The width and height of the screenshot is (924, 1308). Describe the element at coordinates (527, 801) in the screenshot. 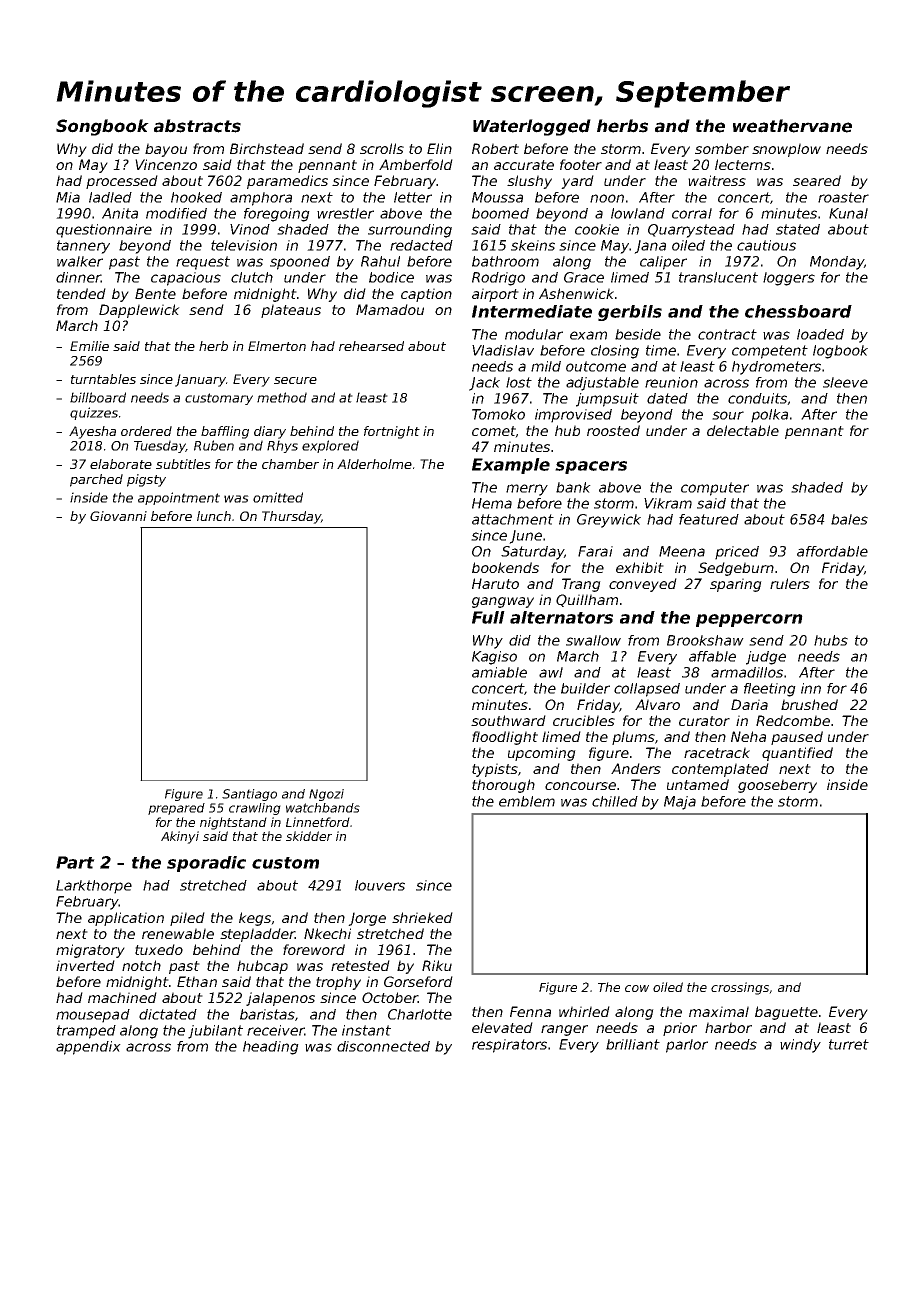

I see `emblem` at that location.
